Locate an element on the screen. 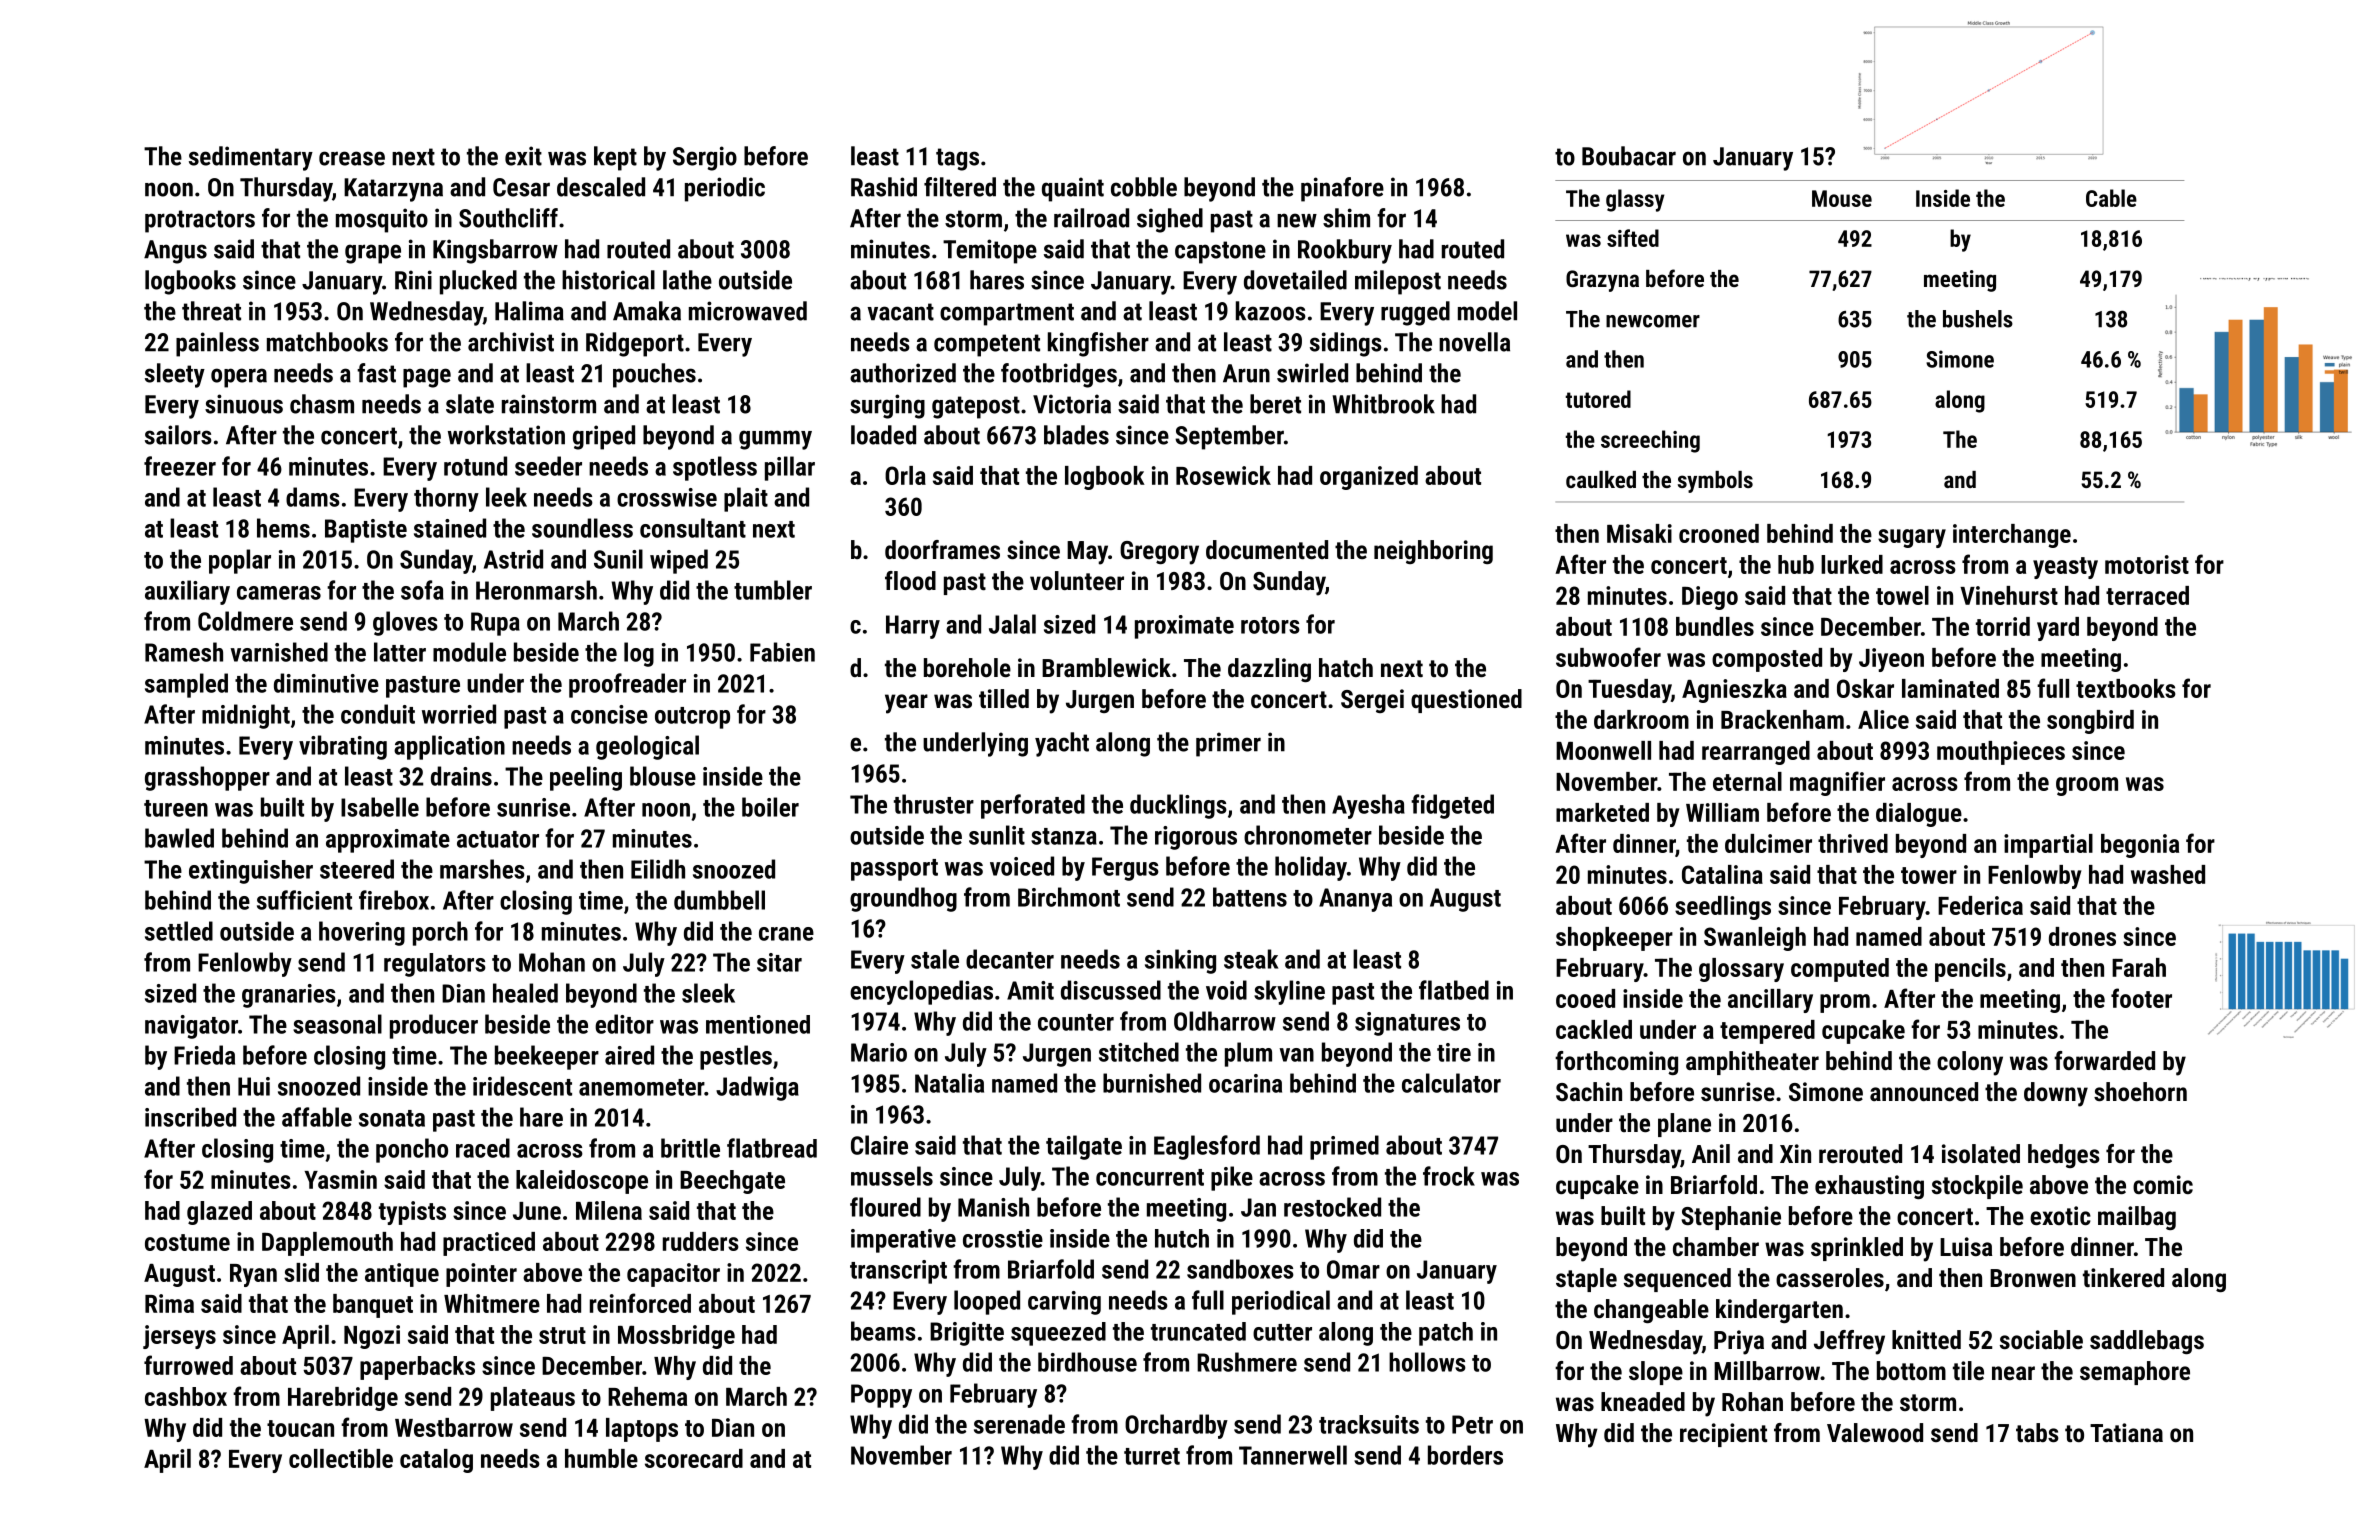 The image size is (2374, 1536). crease is located at coordinates (352, 158).
